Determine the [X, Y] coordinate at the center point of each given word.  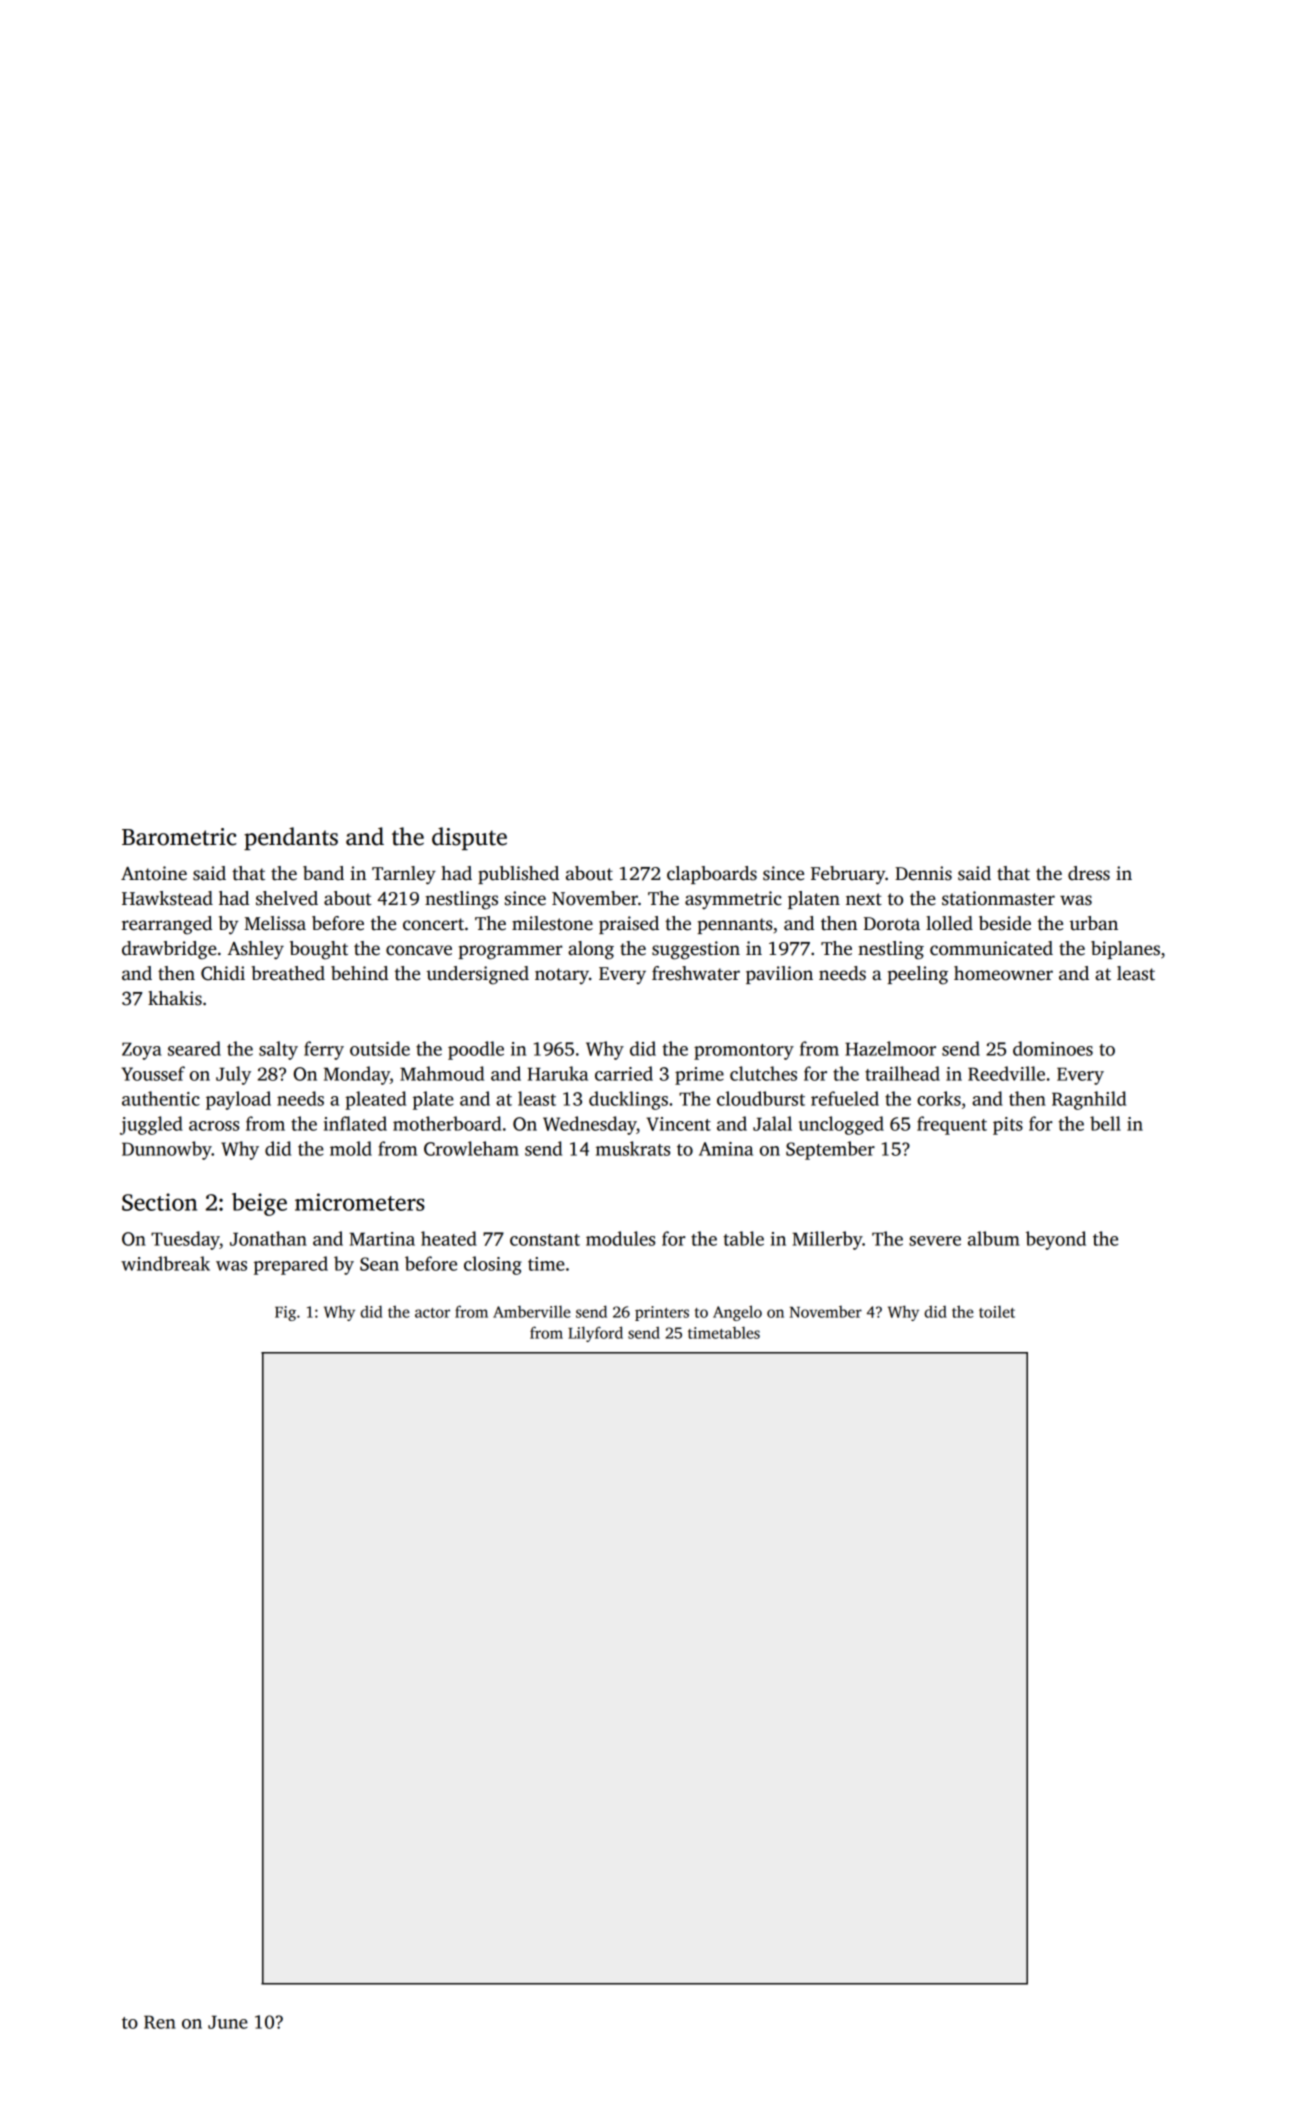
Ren [160, 2022]
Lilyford [595, 1334]
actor [432, 1313]
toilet [997, 1312]
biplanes [1125, 950]
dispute [469, 838]
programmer [510, 952]
